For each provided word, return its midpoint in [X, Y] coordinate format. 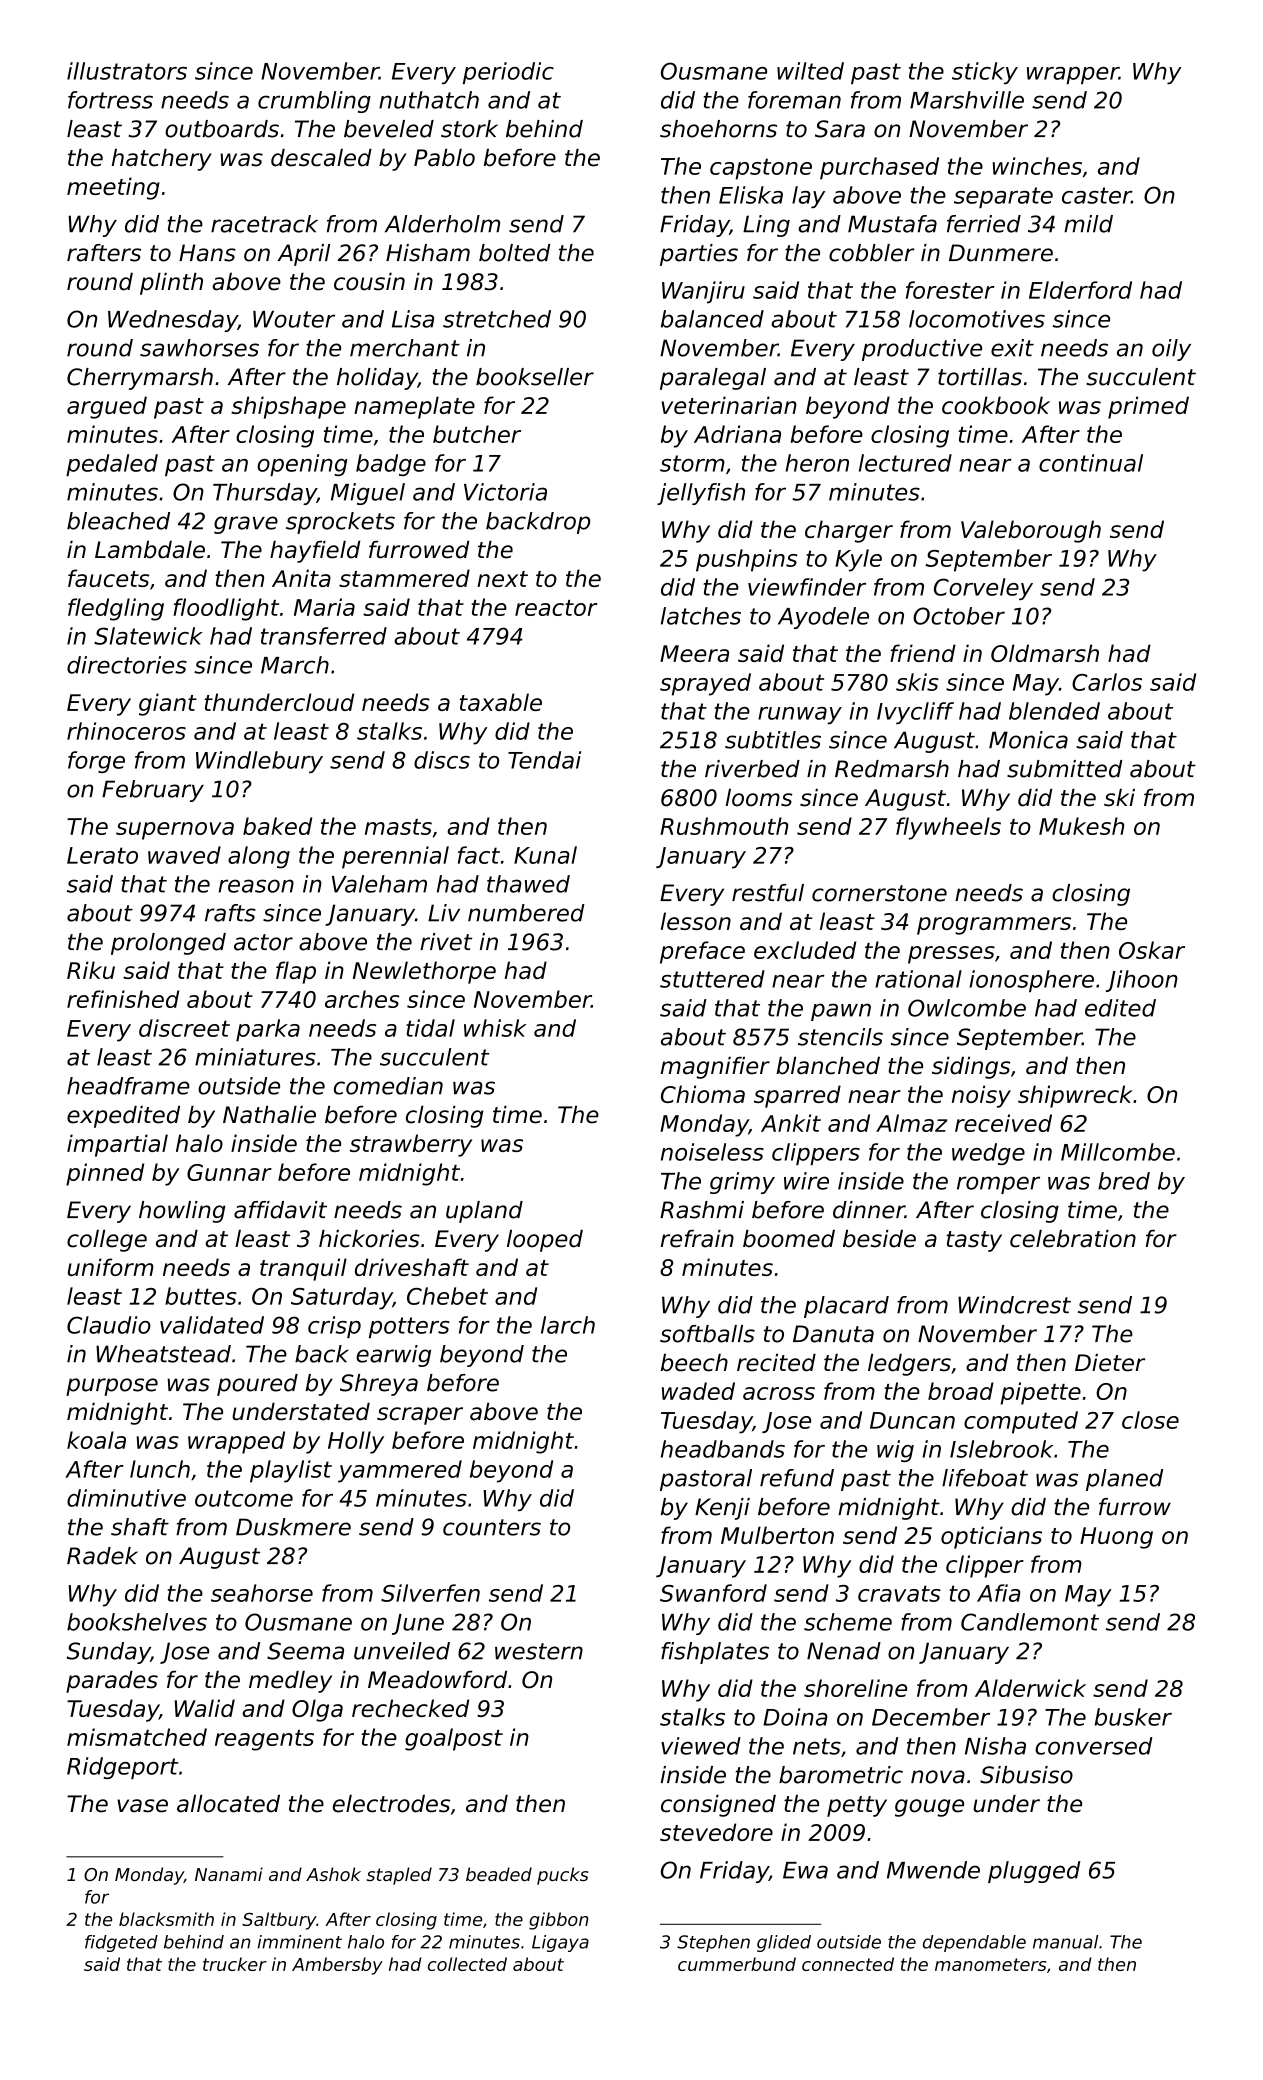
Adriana [737, 434]
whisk [495, 1028]
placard [846, 1307]
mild [1088, 224]
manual [1065, 1942]
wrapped [236, 1442]
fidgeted [121, 1943]
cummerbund [737, 1964]
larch [568, 1325]
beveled [389, 129]
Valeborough [1031, 531]
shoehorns [718, 129]
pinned [105, 1174]
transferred [324, 636]
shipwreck [1075, 1096]
